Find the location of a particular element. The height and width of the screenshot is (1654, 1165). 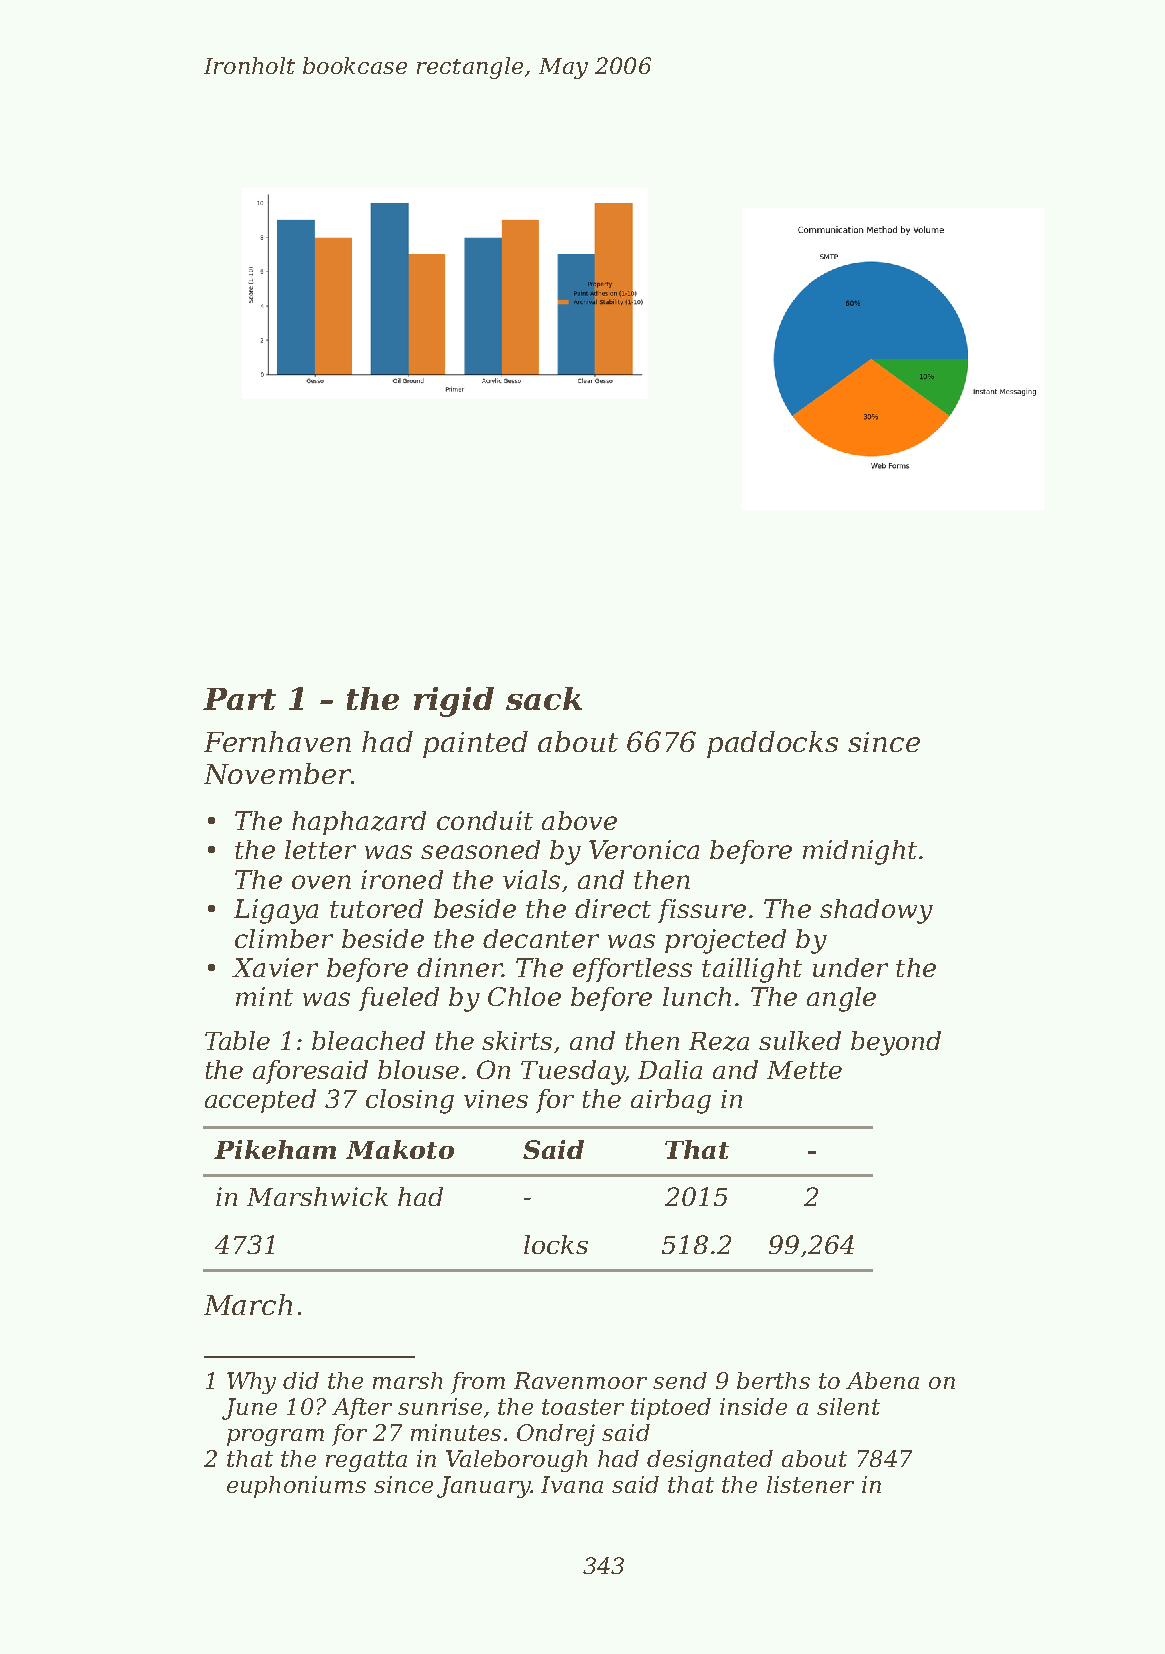

Fernhaven is located at coordinates (277, 741).
